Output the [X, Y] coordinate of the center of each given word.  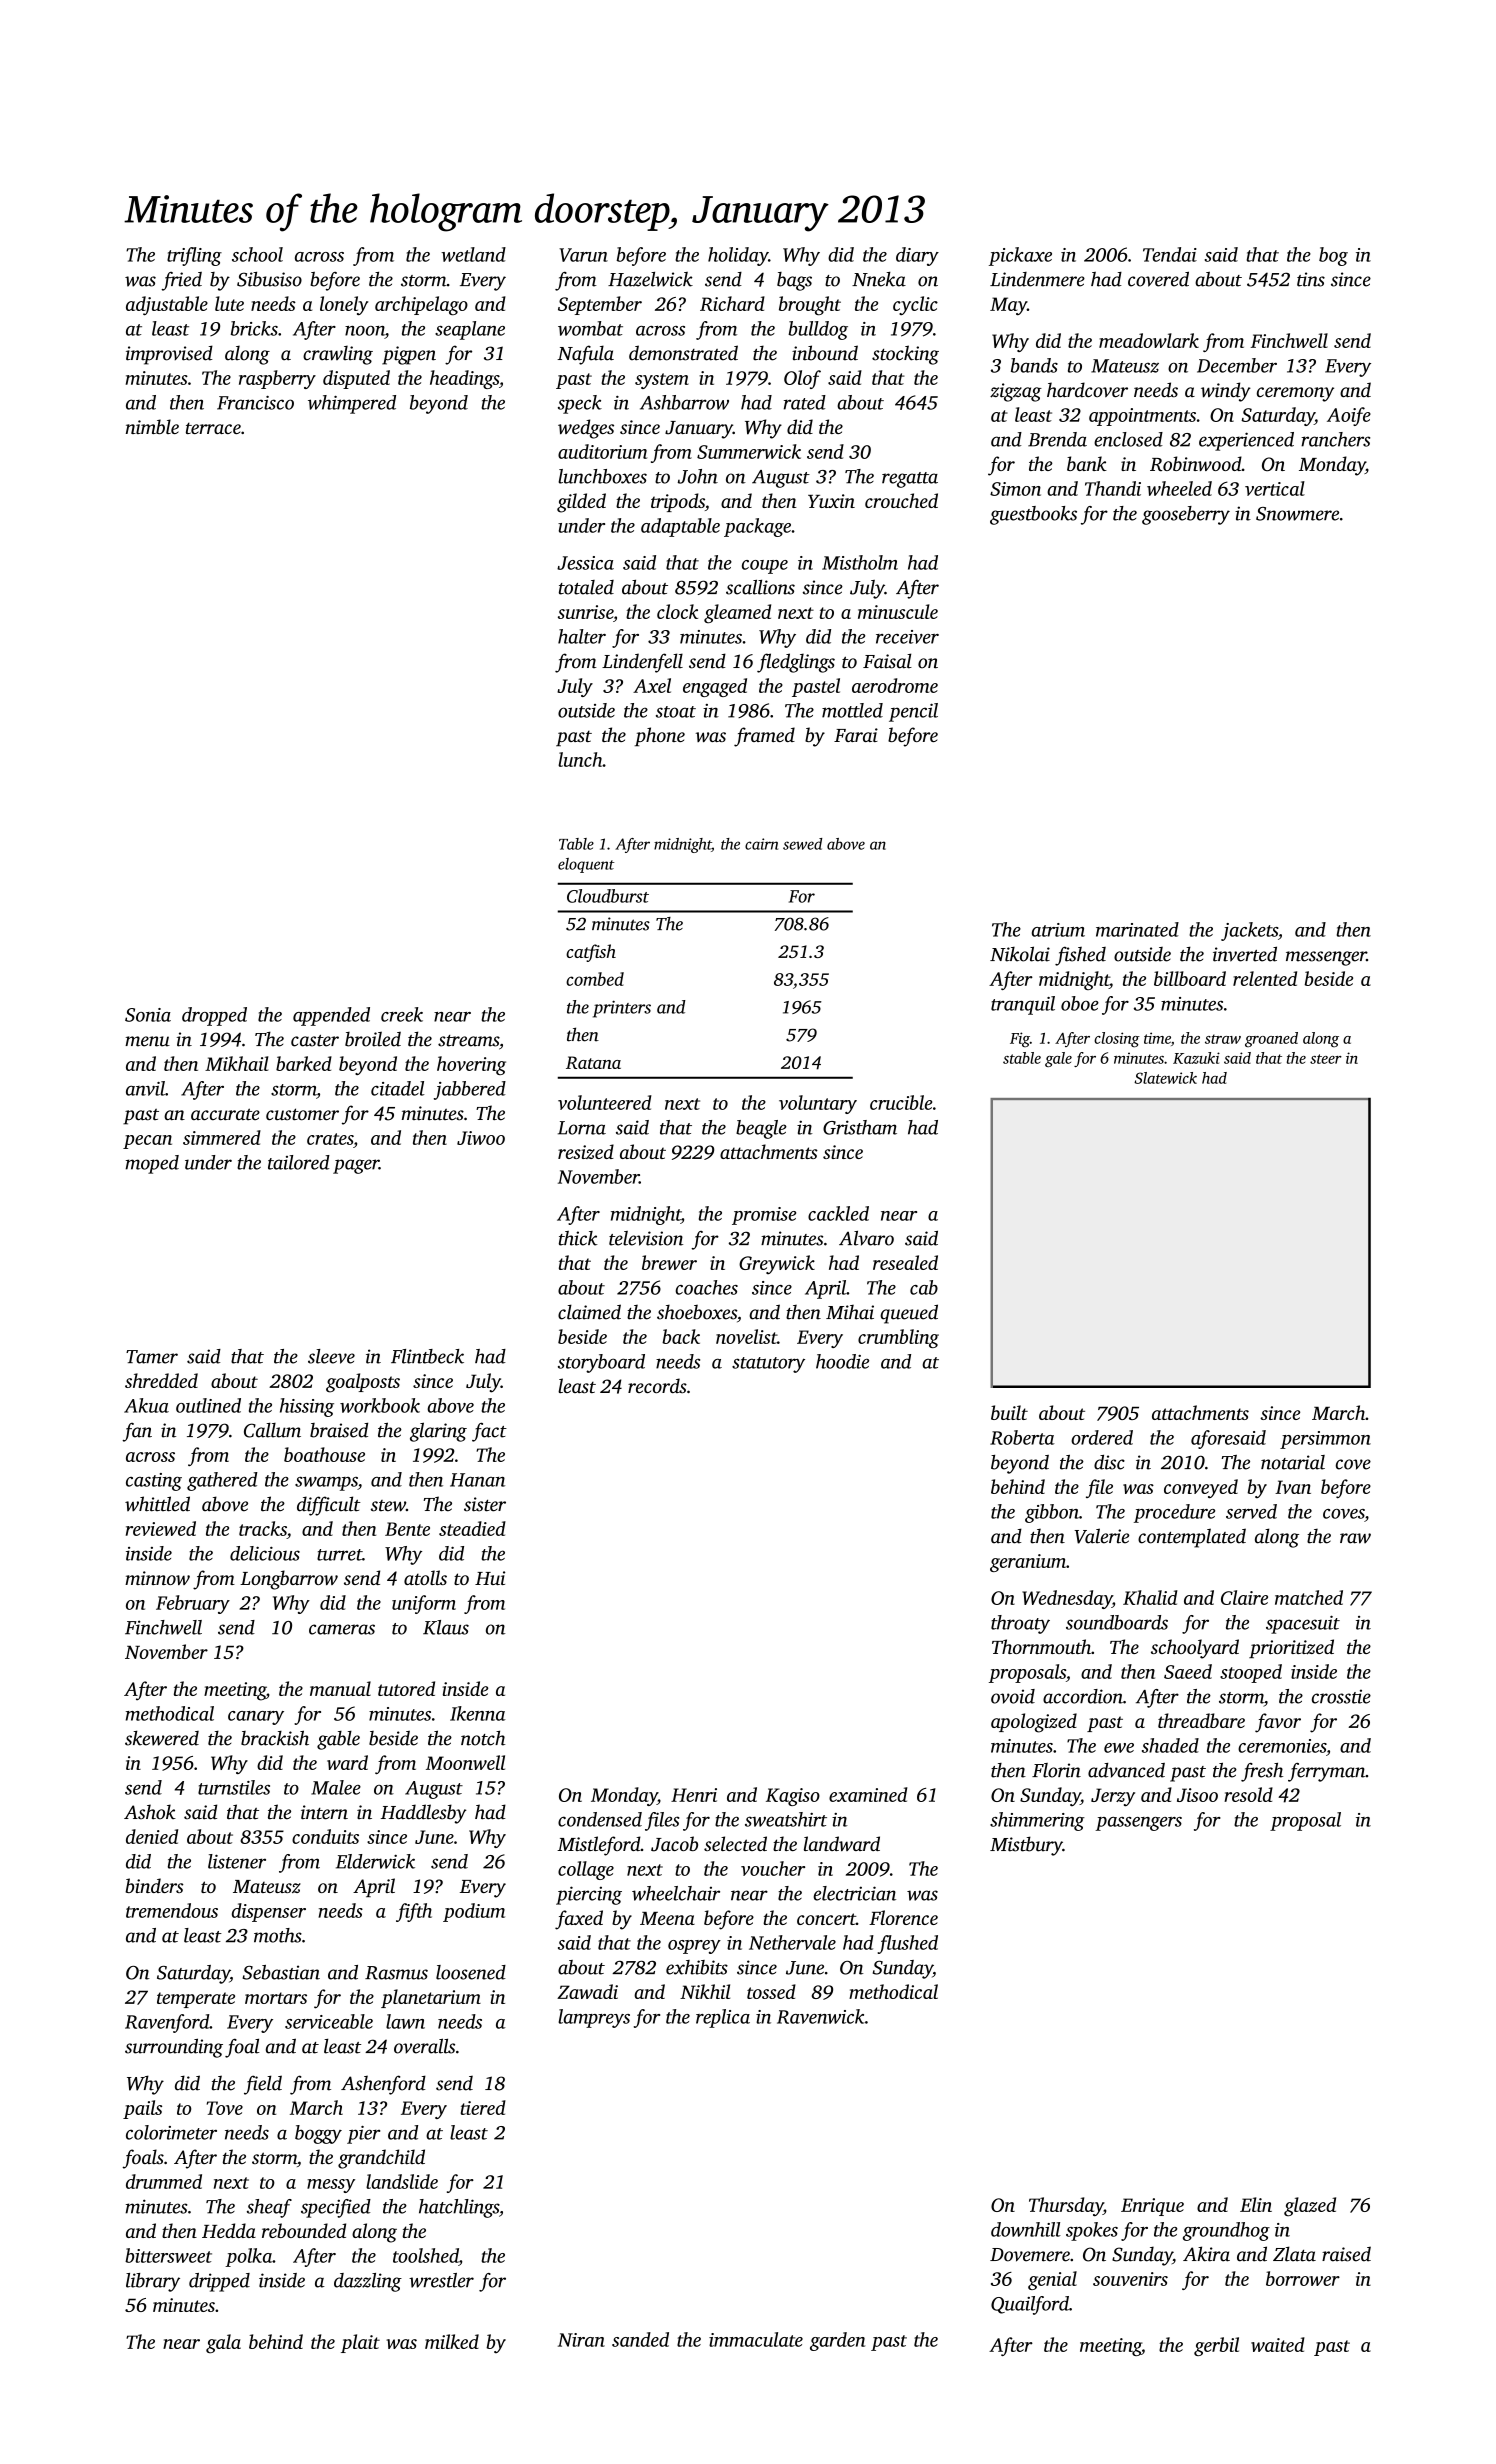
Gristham [860, 1127]
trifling [194, 256]
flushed [908, 1944]
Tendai [1170, 254]
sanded [640, 2339]
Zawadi [587, 1991]
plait [360, 2343]
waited [1278, 2344]
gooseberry [1186, 515]
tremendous [172, 1910]
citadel [398, 1088]
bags [794, 281]
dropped [214, 1016]
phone [660, 736]
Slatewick [1165, 1078]
